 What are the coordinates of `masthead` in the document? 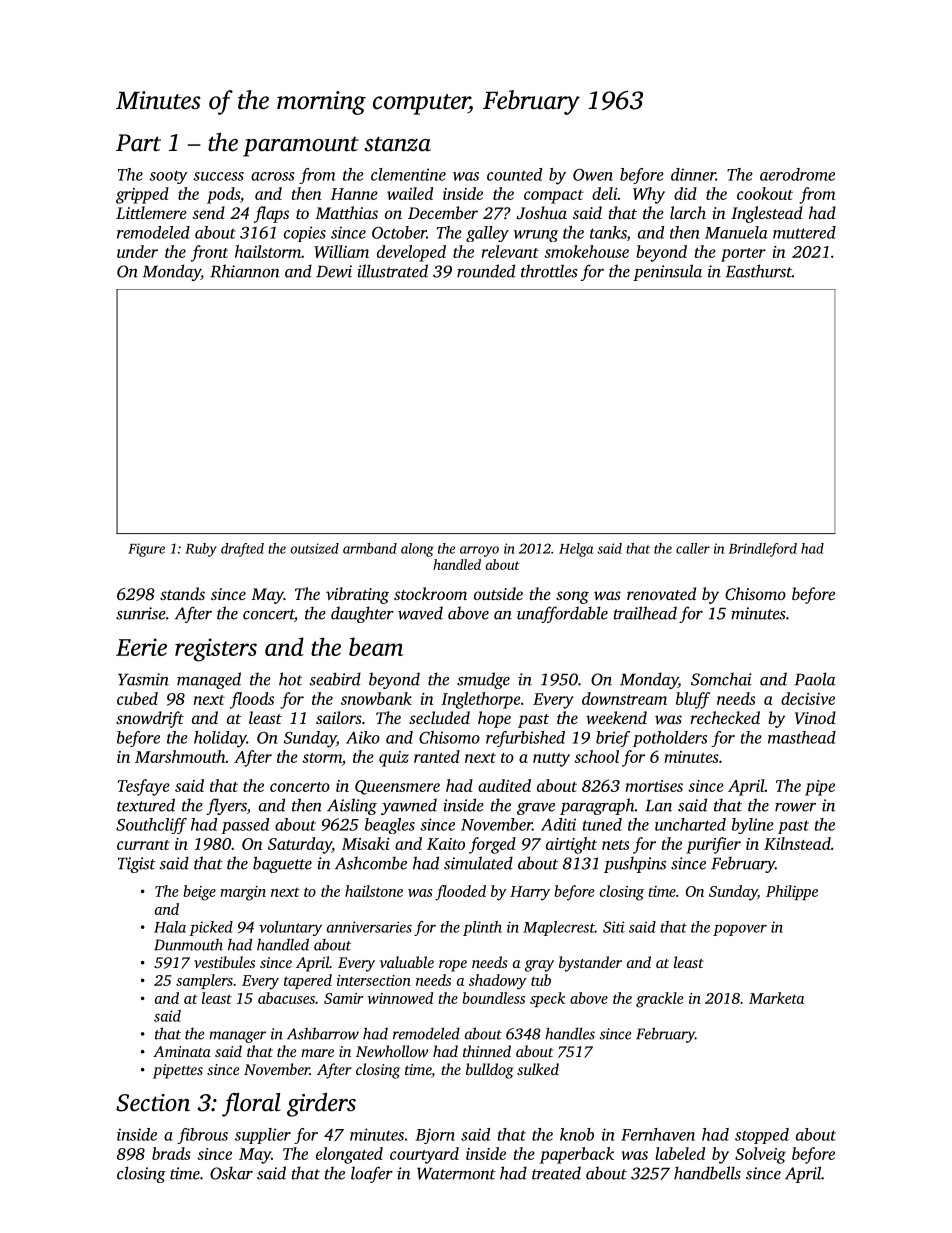 It's located at (802, 737).
